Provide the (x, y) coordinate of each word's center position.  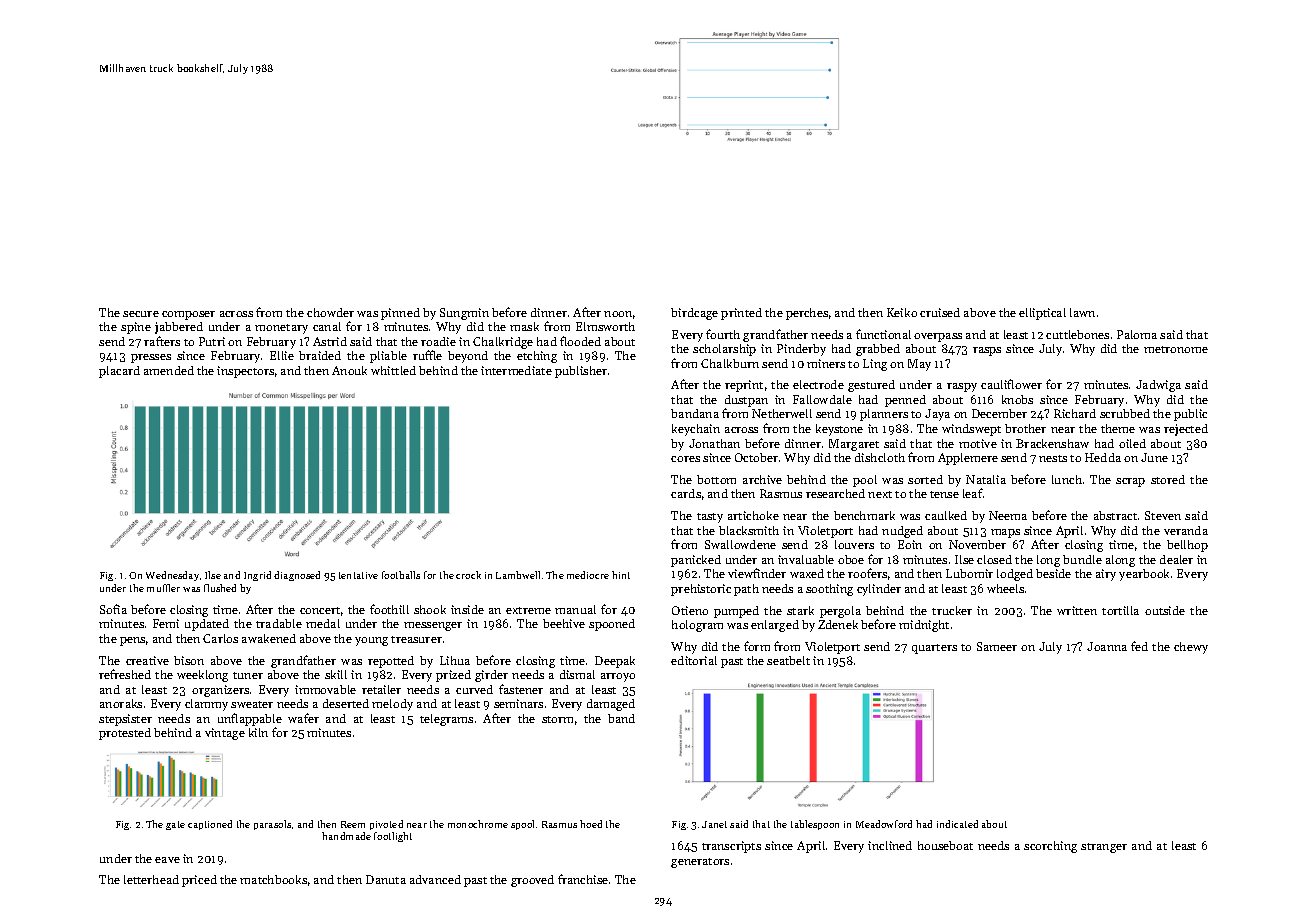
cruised (940, 312)
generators (700, 863)
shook (430, 609)
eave (167, 860)
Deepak (615, 662)
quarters (934, 649)
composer (188, 315)
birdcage (694, 314)
